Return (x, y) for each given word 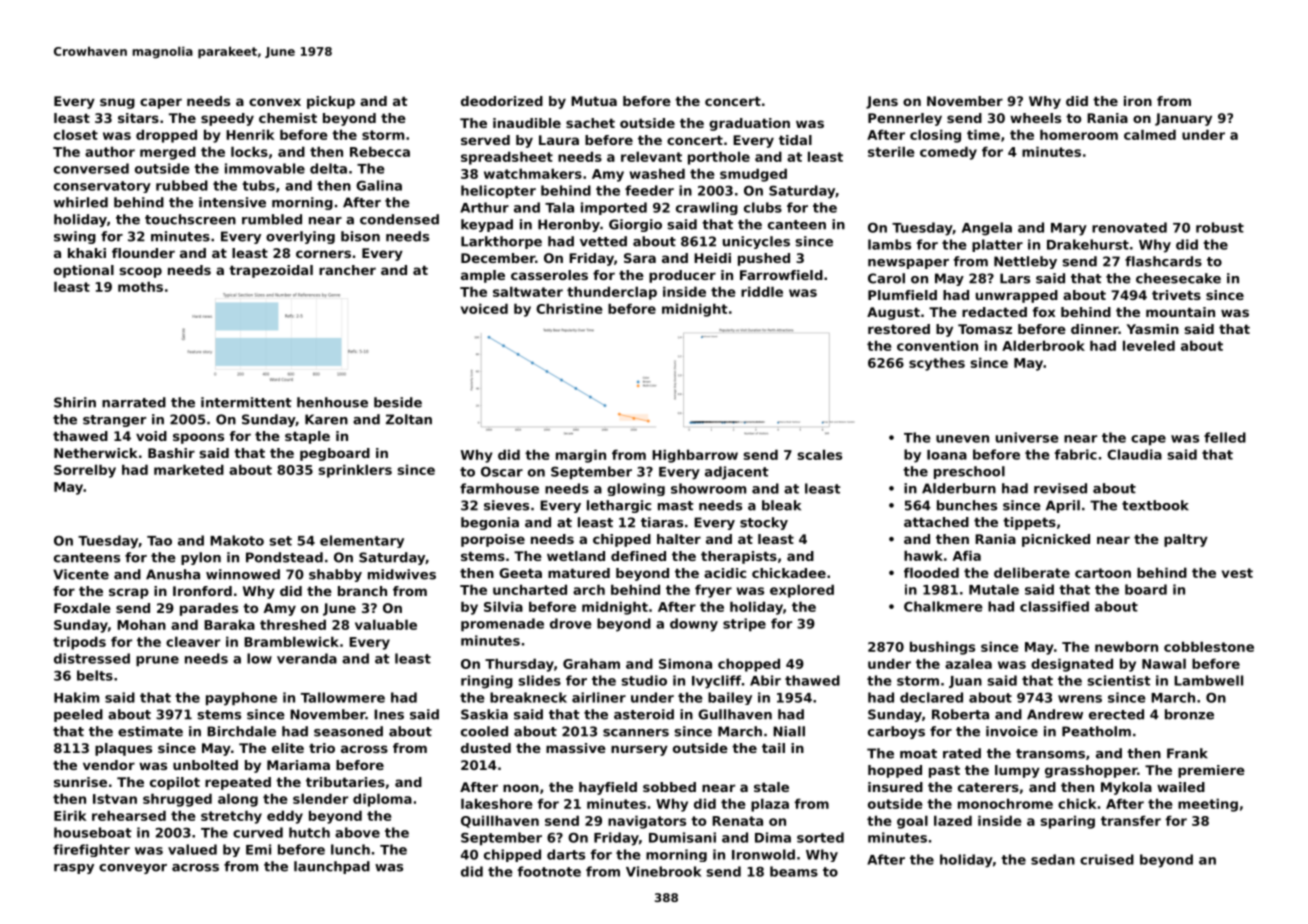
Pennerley (905, 119)
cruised (1107, 859)
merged (168, 153)
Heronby (569, 225)
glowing (636, 489)
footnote (549, 871)
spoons (198, 438)
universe (1027, 437)
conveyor (133, 869)
